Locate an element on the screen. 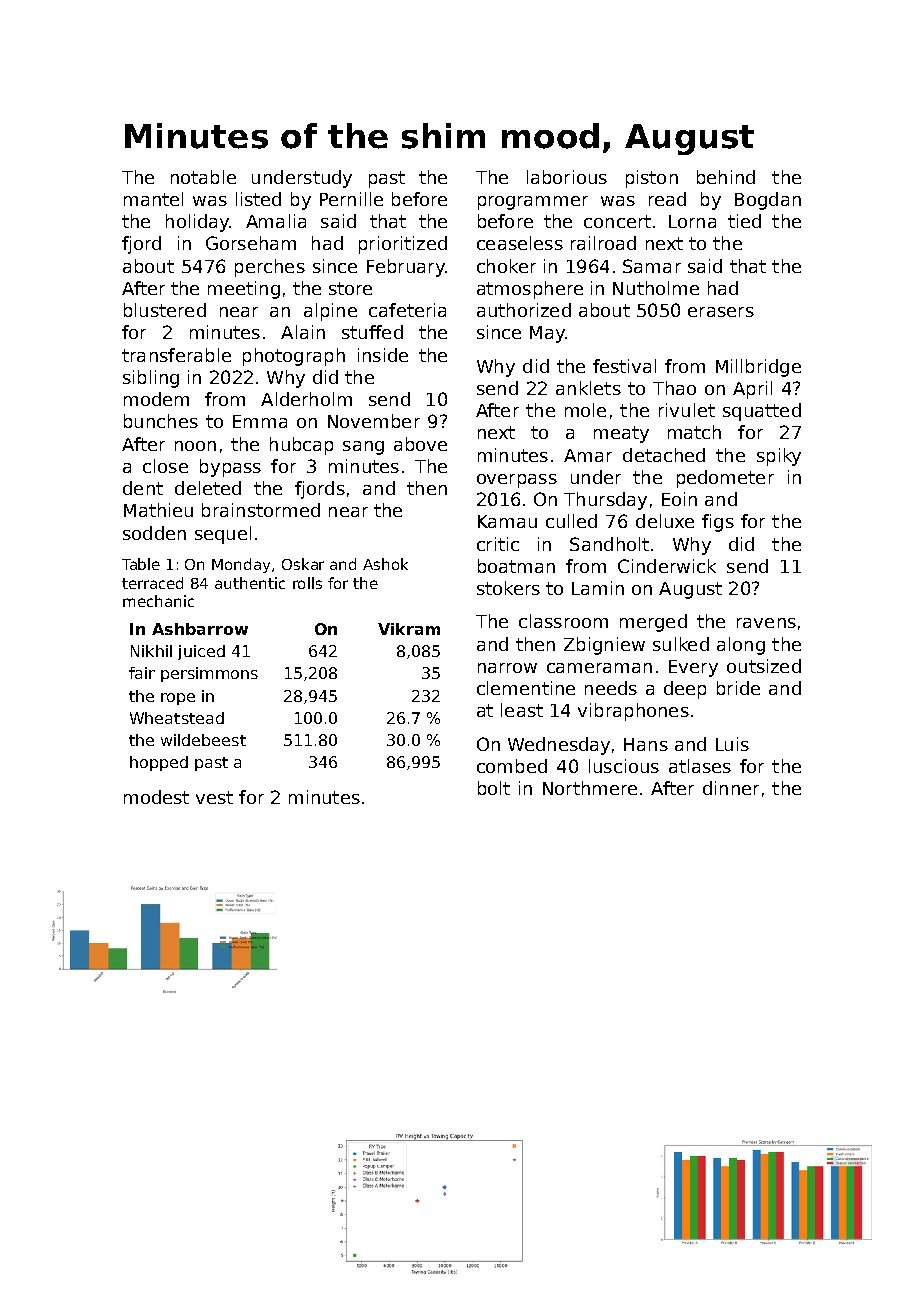  Lamin is located at coordinates (598, 588).
